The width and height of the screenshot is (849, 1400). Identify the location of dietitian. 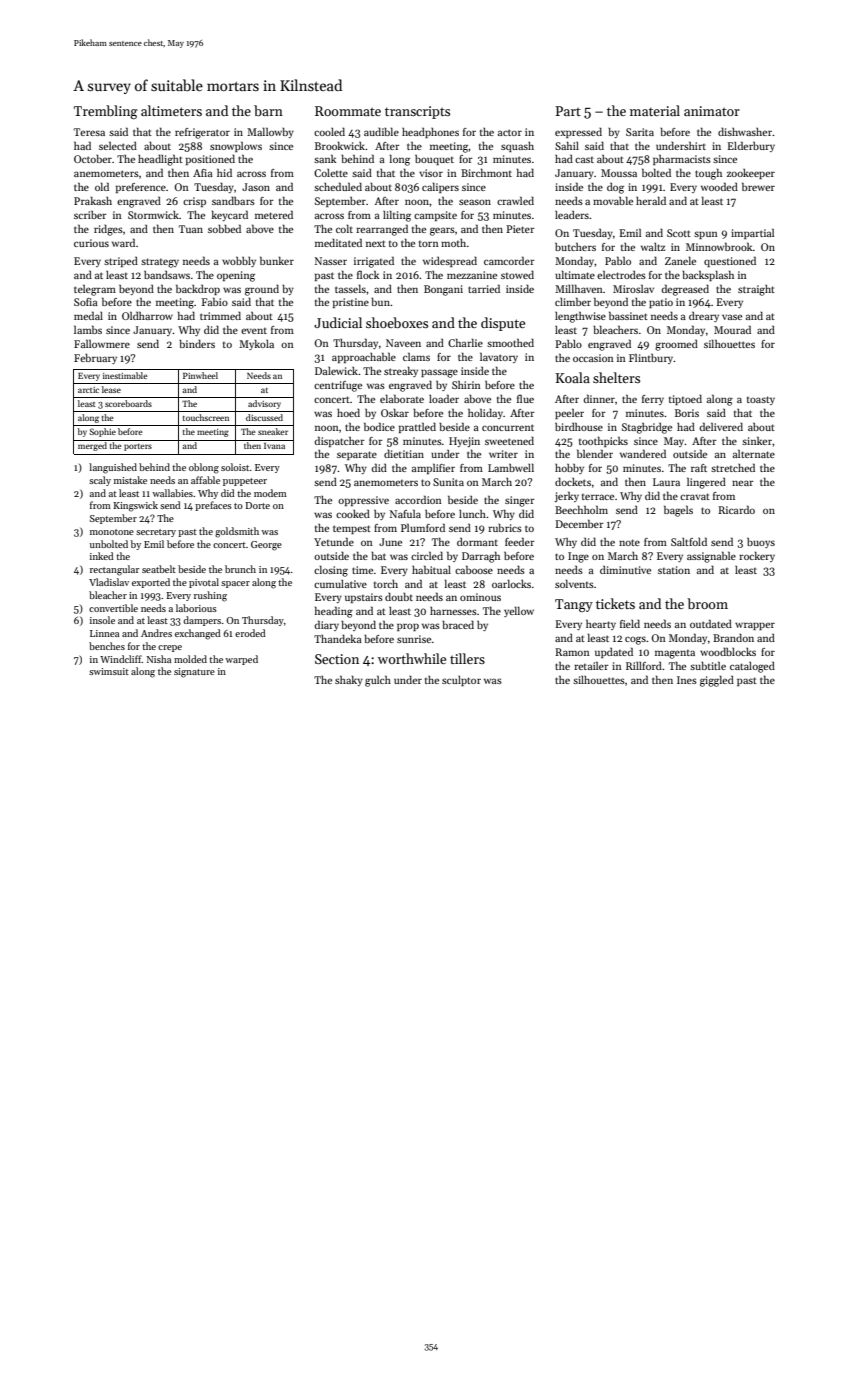
(404, 453).
